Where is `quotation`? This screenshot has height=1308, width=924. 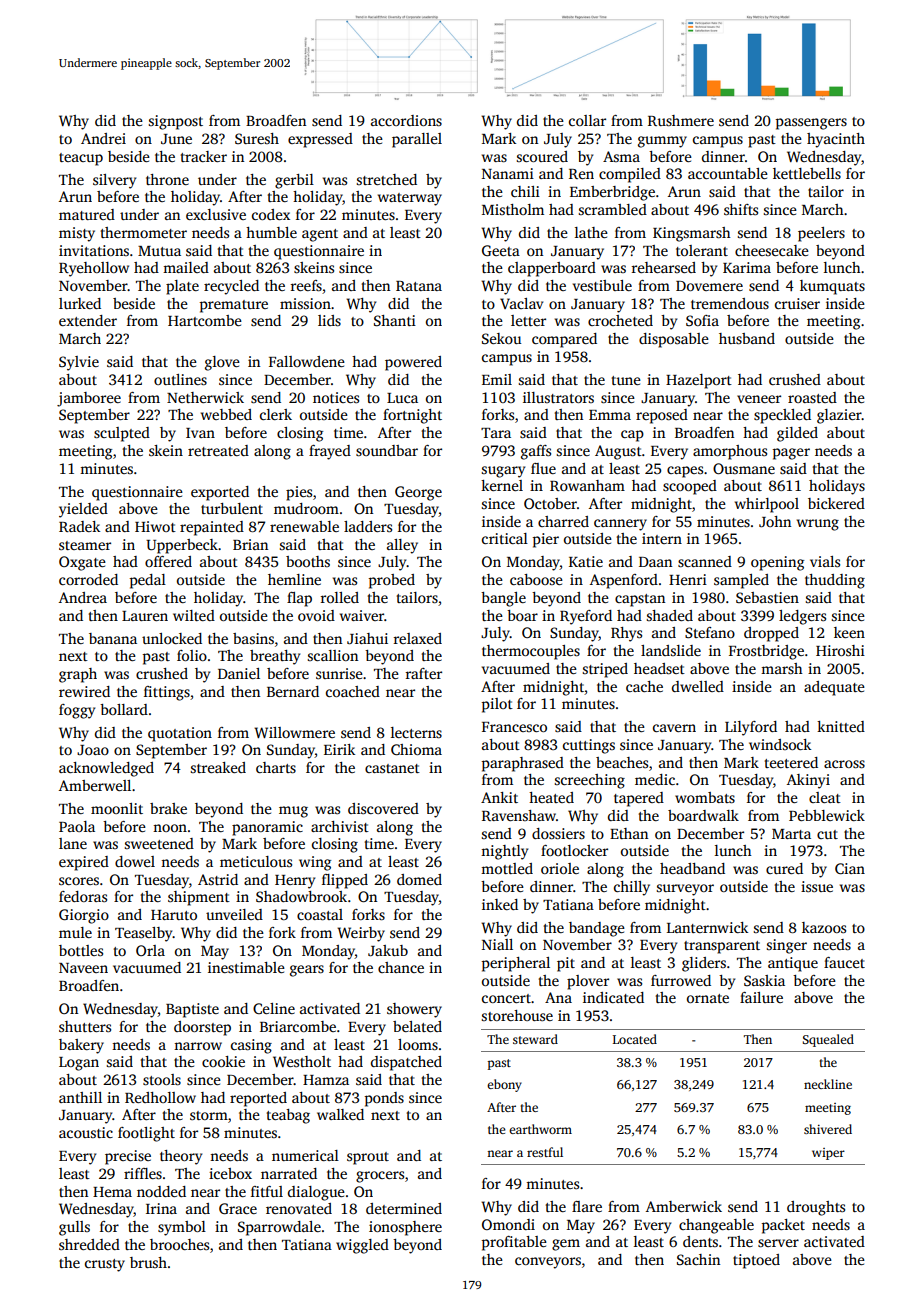
quotation is located at coordinates (180, 734).
